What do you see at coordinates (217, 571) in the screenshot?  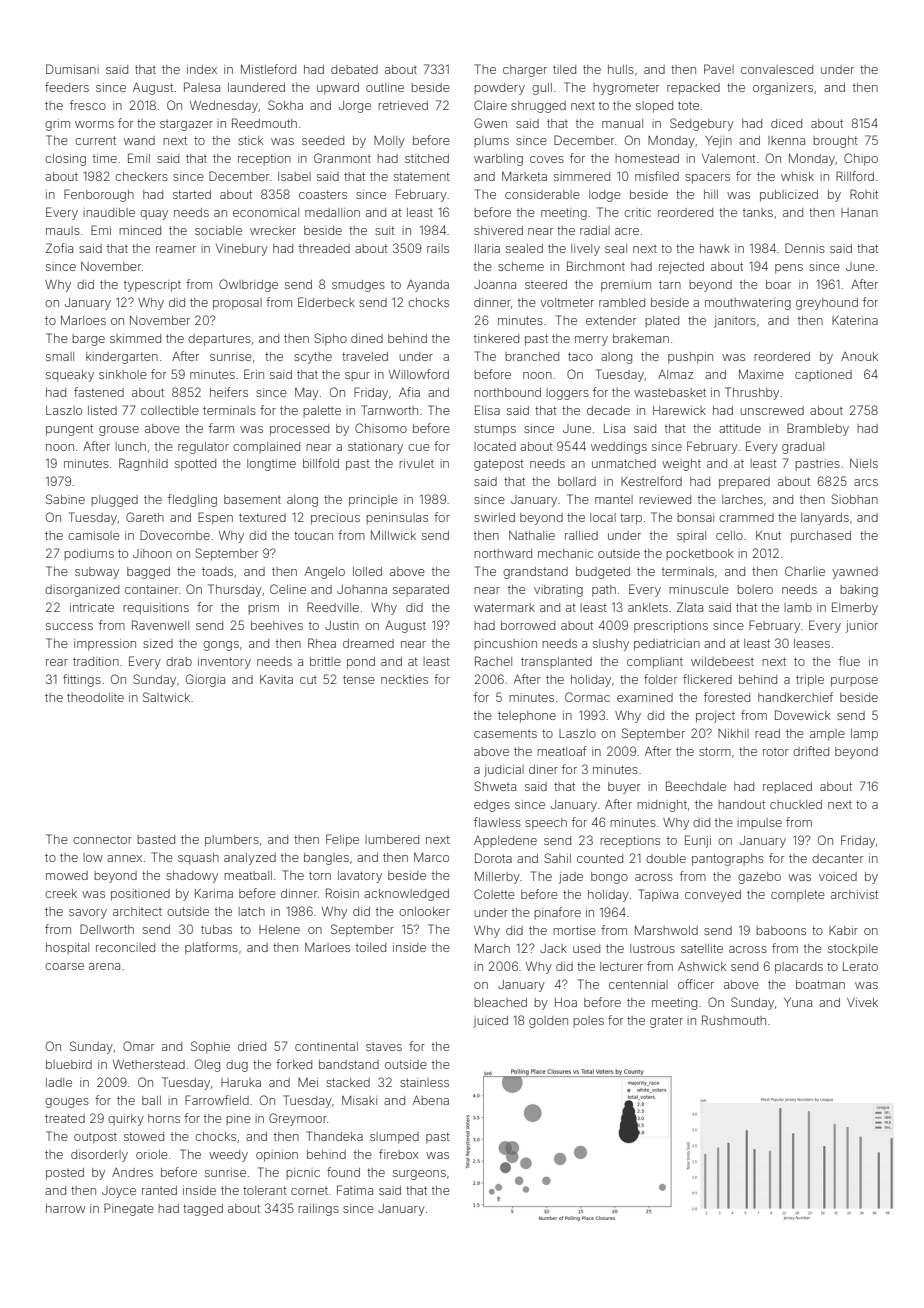 I see `toads` at bounding box center [217, 571].
